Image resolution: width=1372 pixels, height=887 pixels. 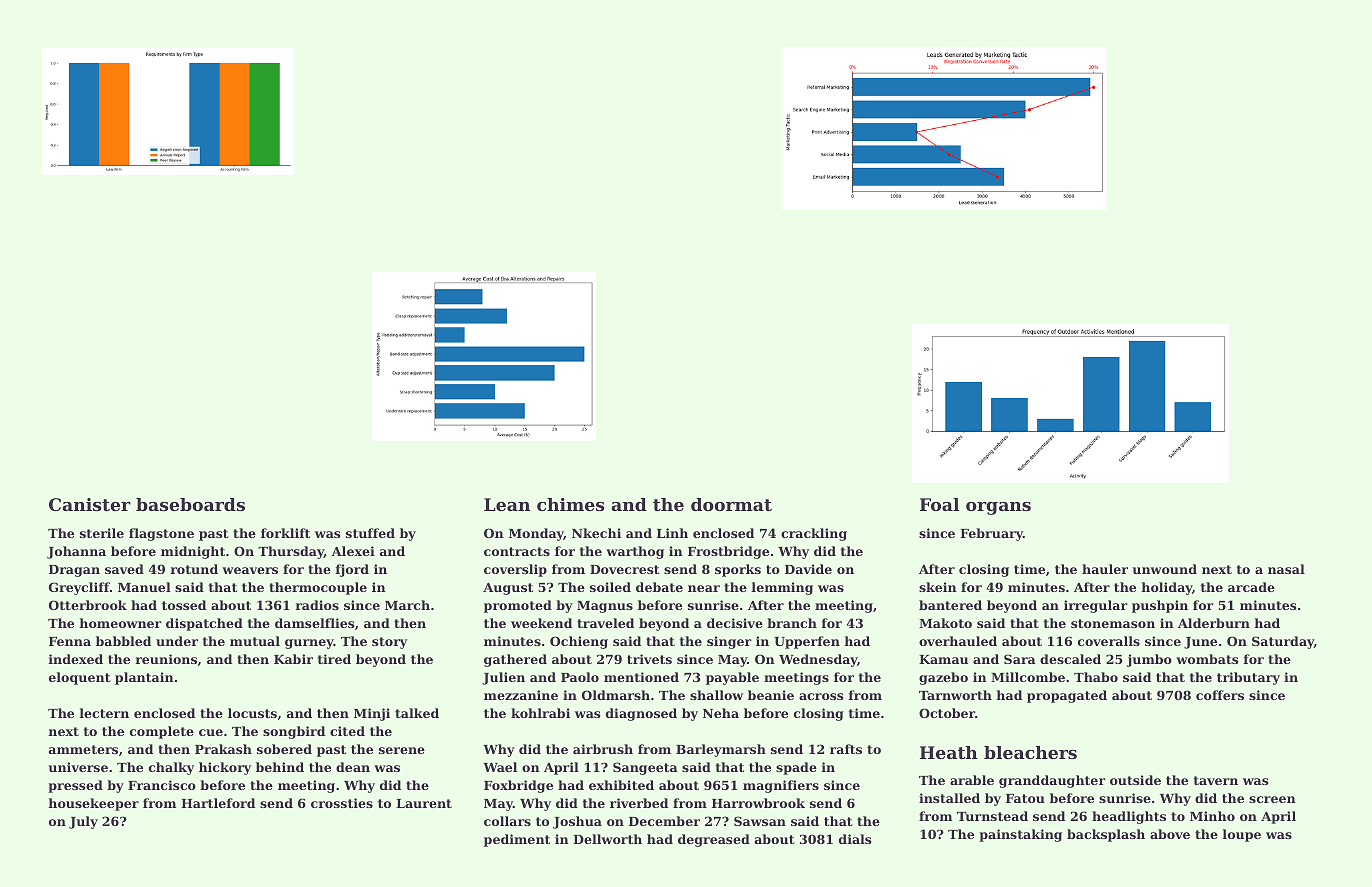 I want to click on Fenna, so click(x=70, y=641).
